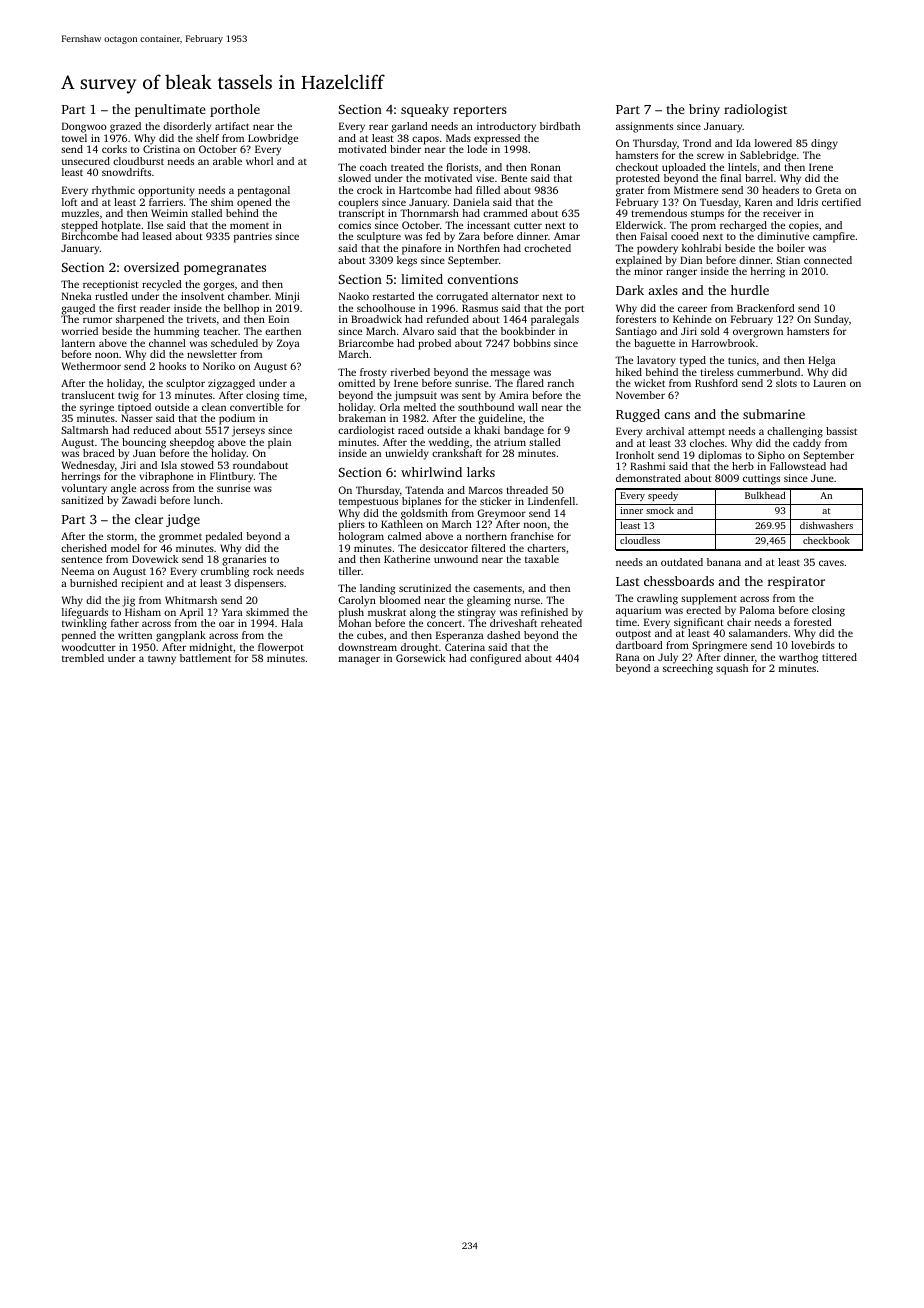 This image has height=1308, width=924. Describe the element at coordinates (546, 167) in the image. I see `Ronan` at that location.
